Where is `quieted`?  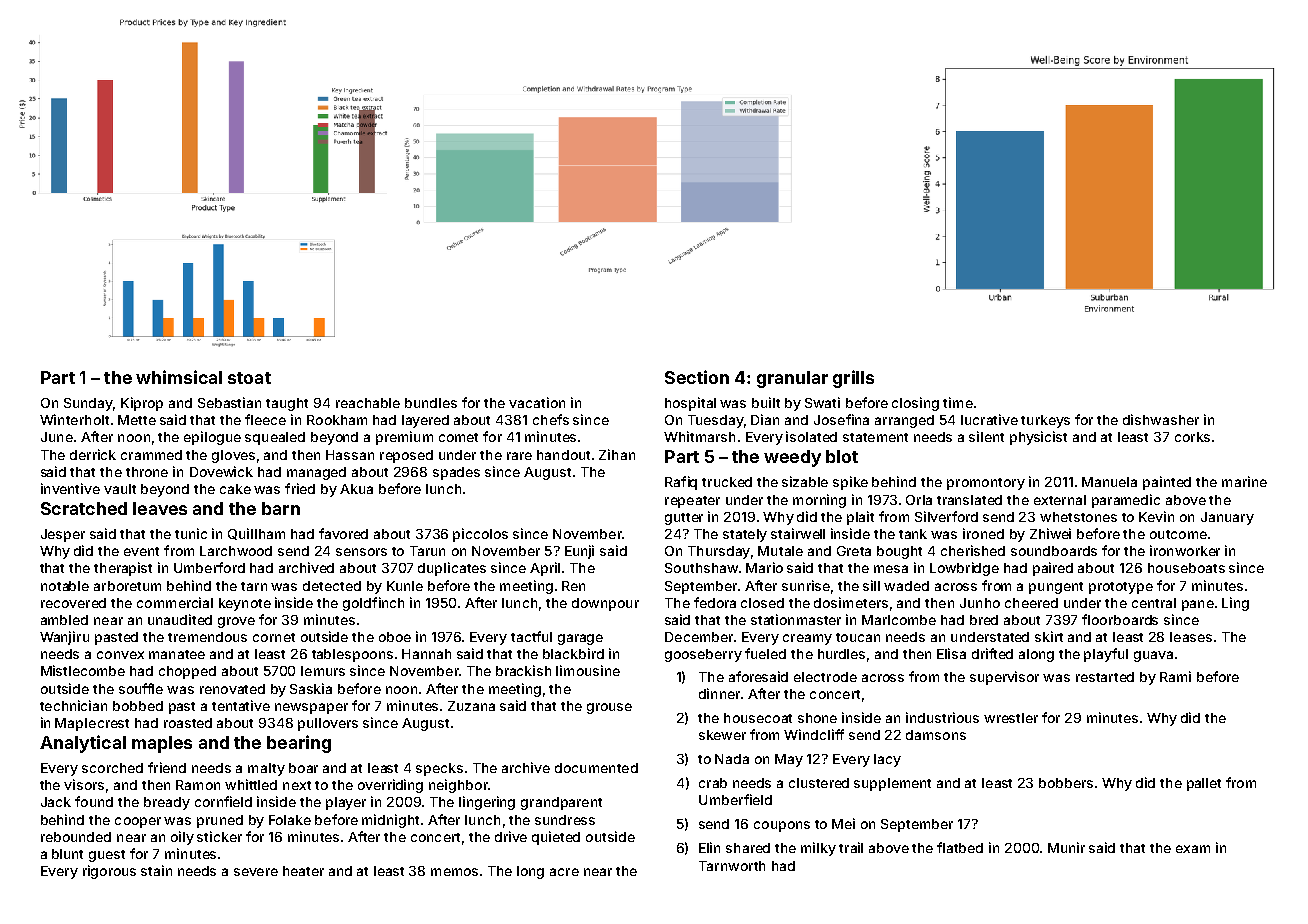 quieted is located at coordinates (556, 838).
